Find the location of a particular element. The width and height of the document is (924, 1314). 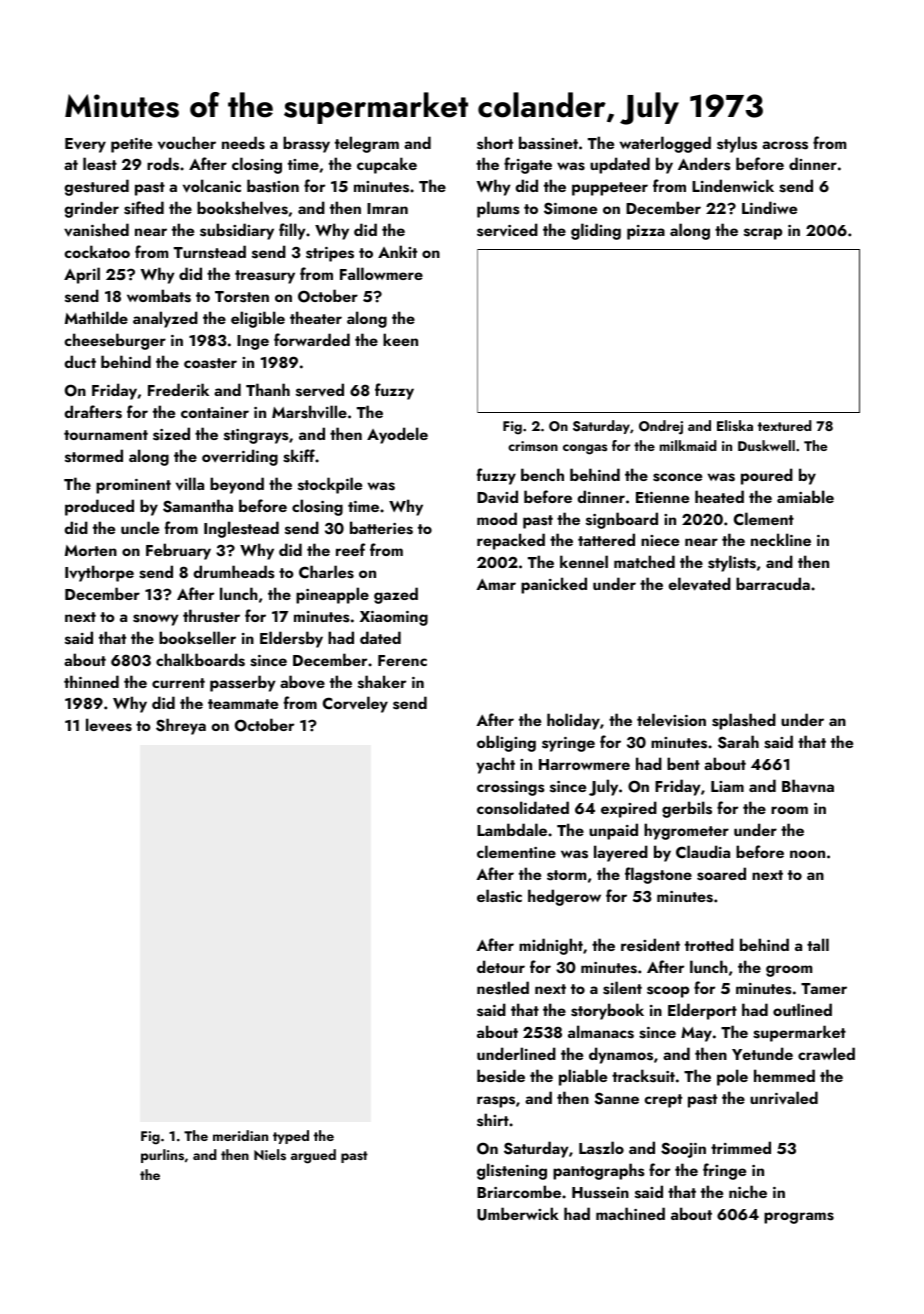

purlins is located at coordinates (162, 1156).
